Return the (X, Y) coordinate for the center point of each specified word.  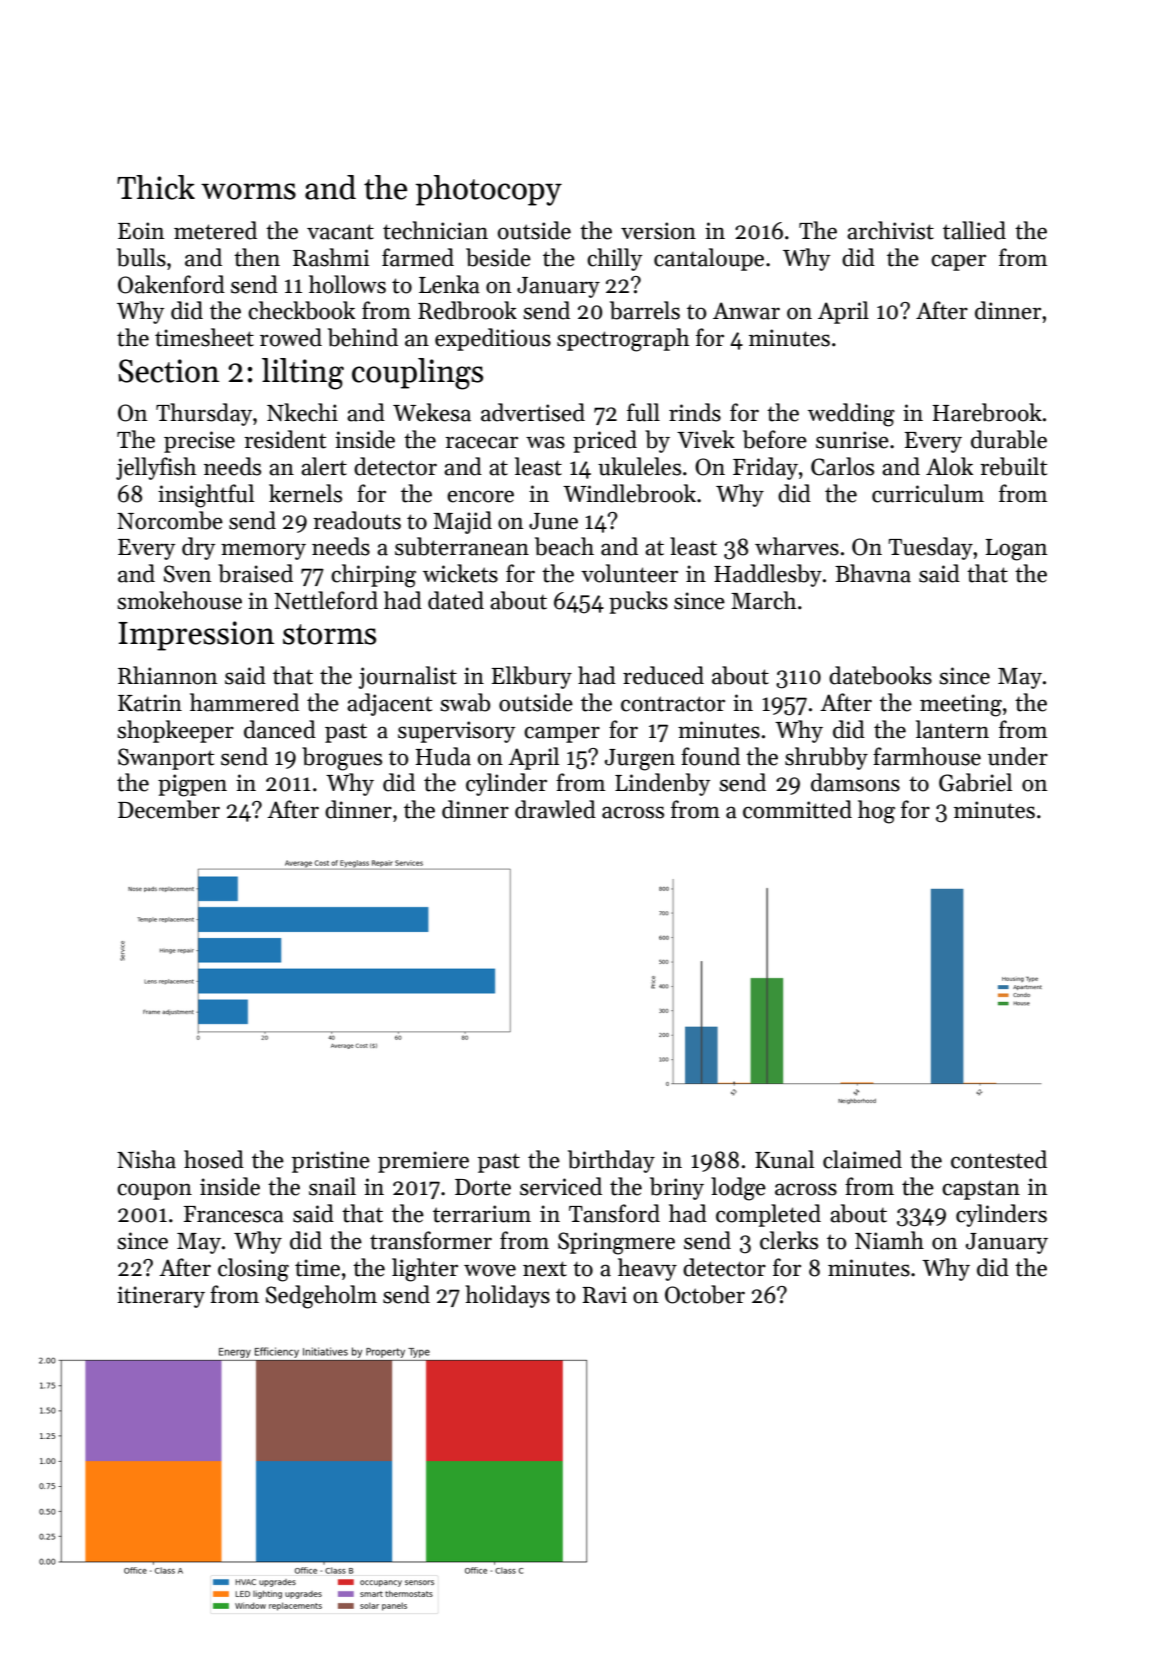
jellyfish (156, 468)
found (710, 756)
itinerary (161, 1297)
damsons (855, 782)
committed (797, 809)
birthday (611, 1161)
